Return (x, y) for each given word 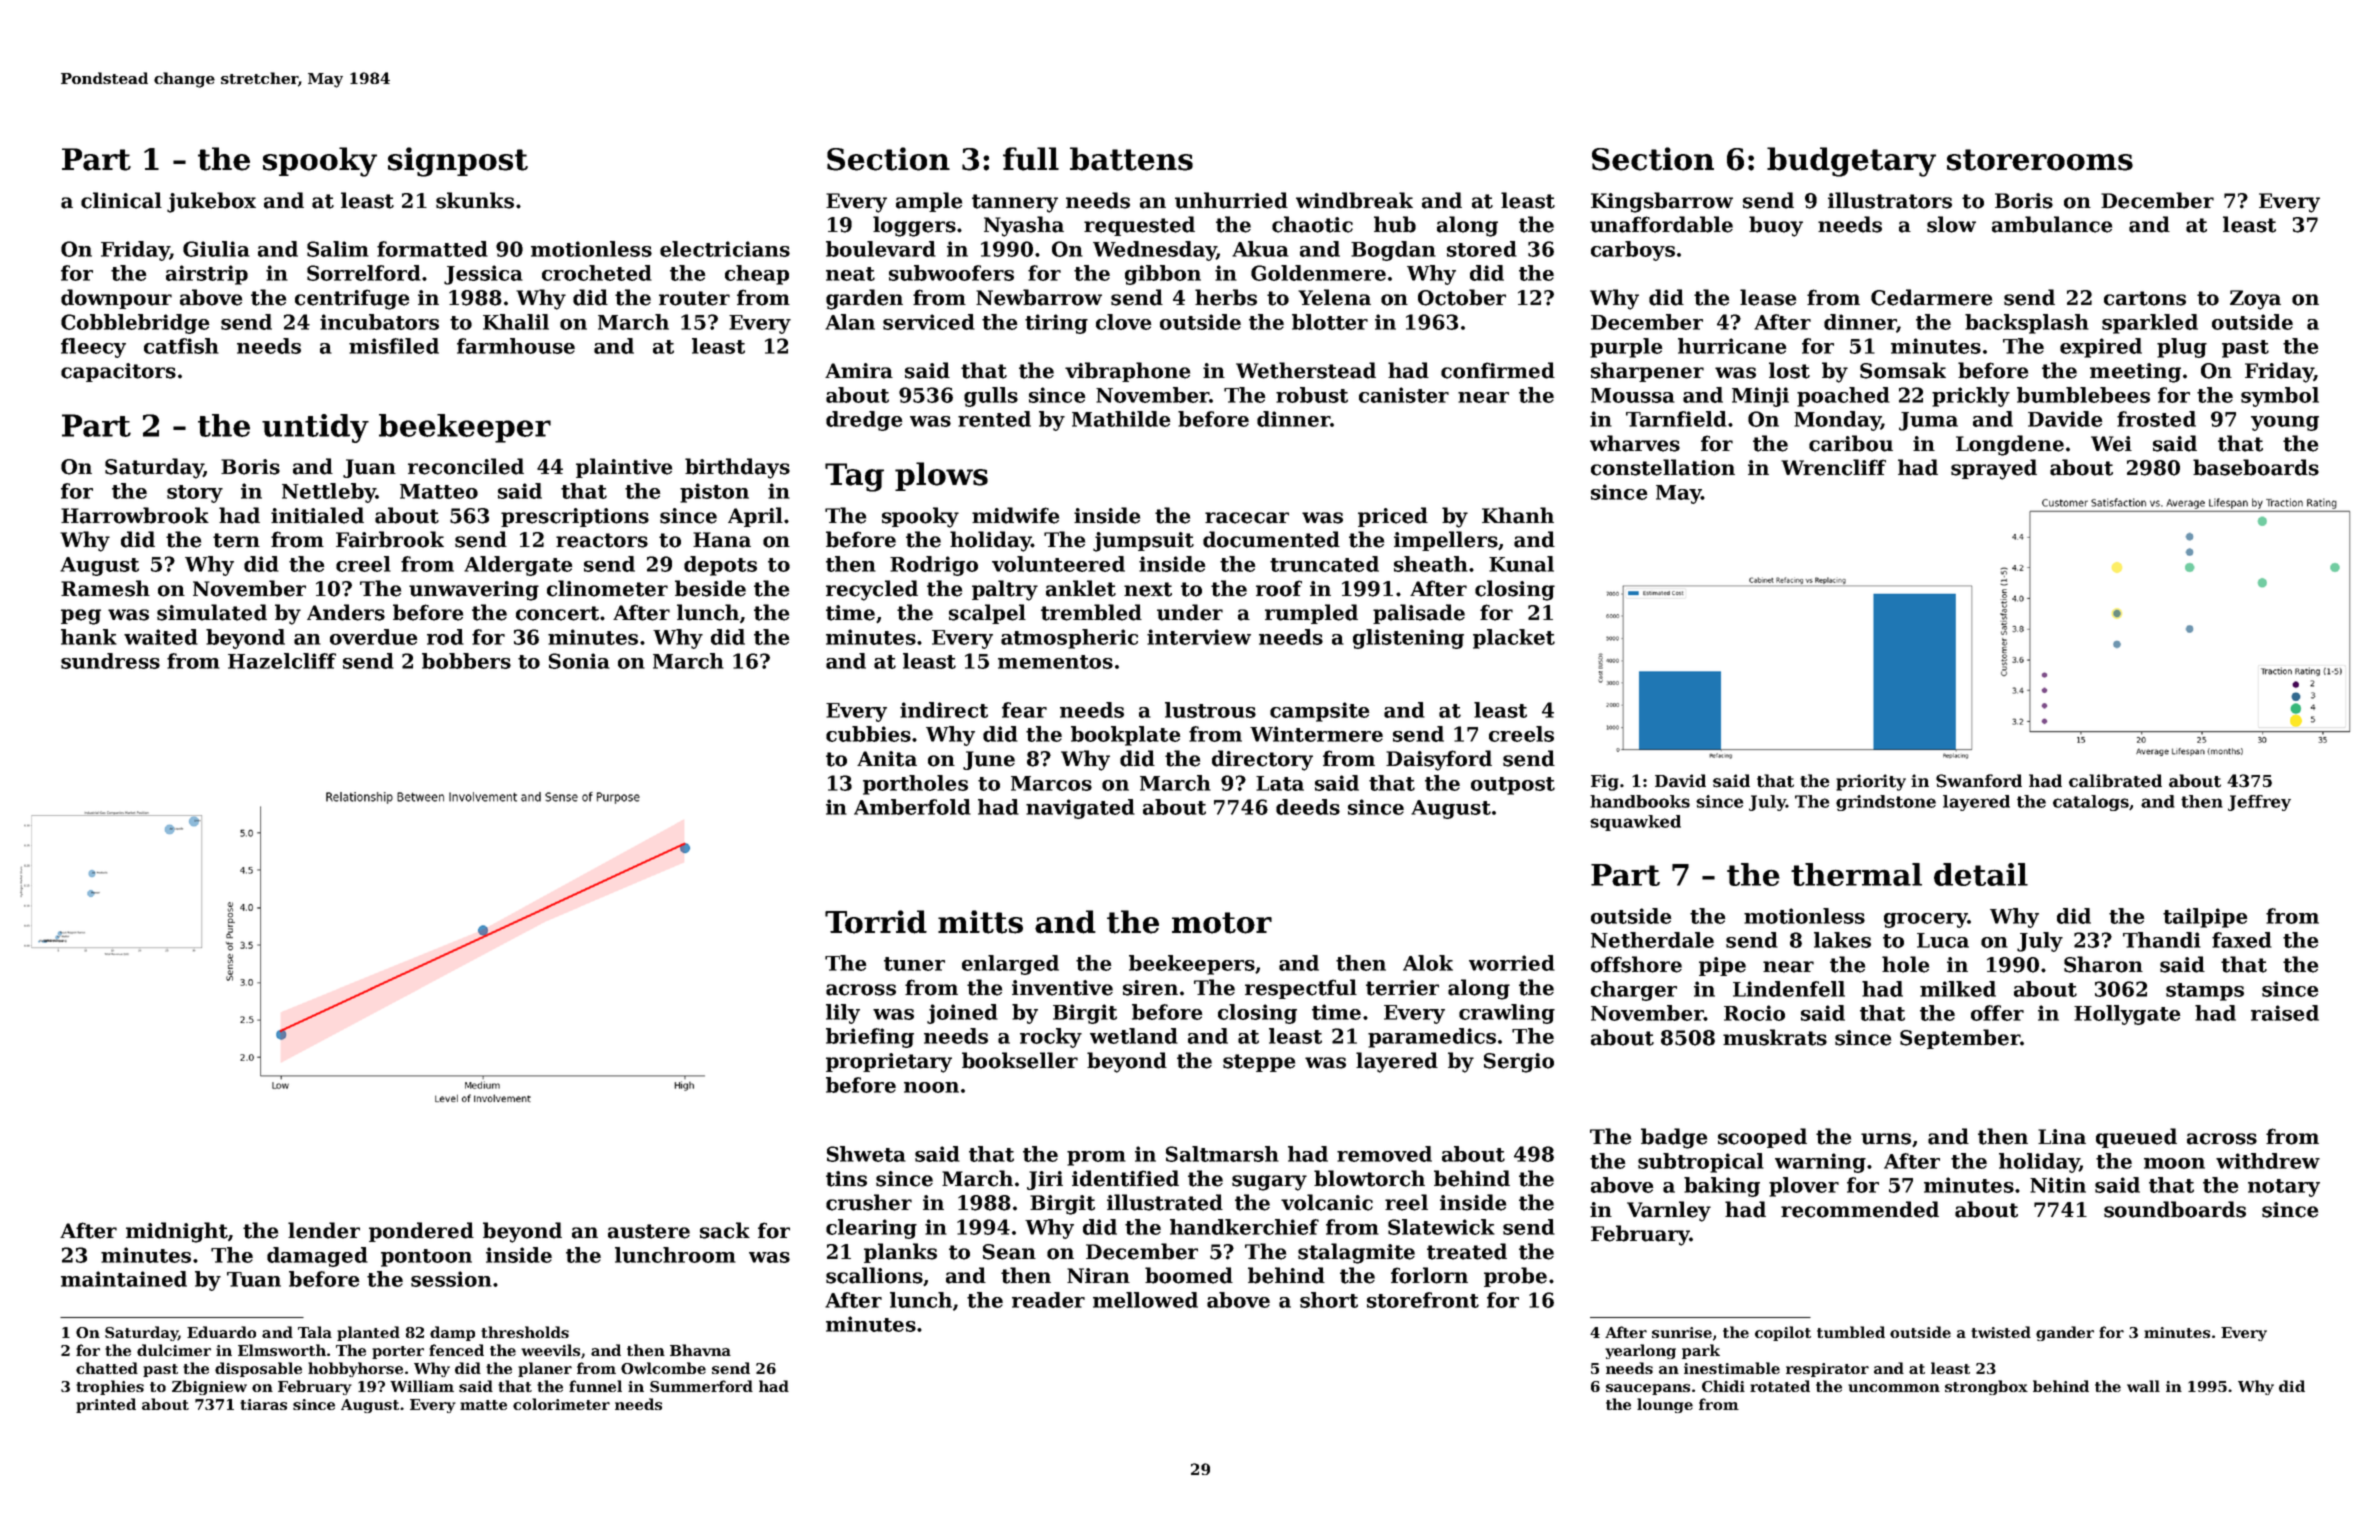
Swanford (1979, 781)
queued (2136, 1138)
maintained (124, 1279)
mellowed (1145, 1300)
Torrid (876, 922)
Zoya (2255, 300)
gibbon (1163, 275)
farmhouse (516, 346)
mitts (980, 922)
